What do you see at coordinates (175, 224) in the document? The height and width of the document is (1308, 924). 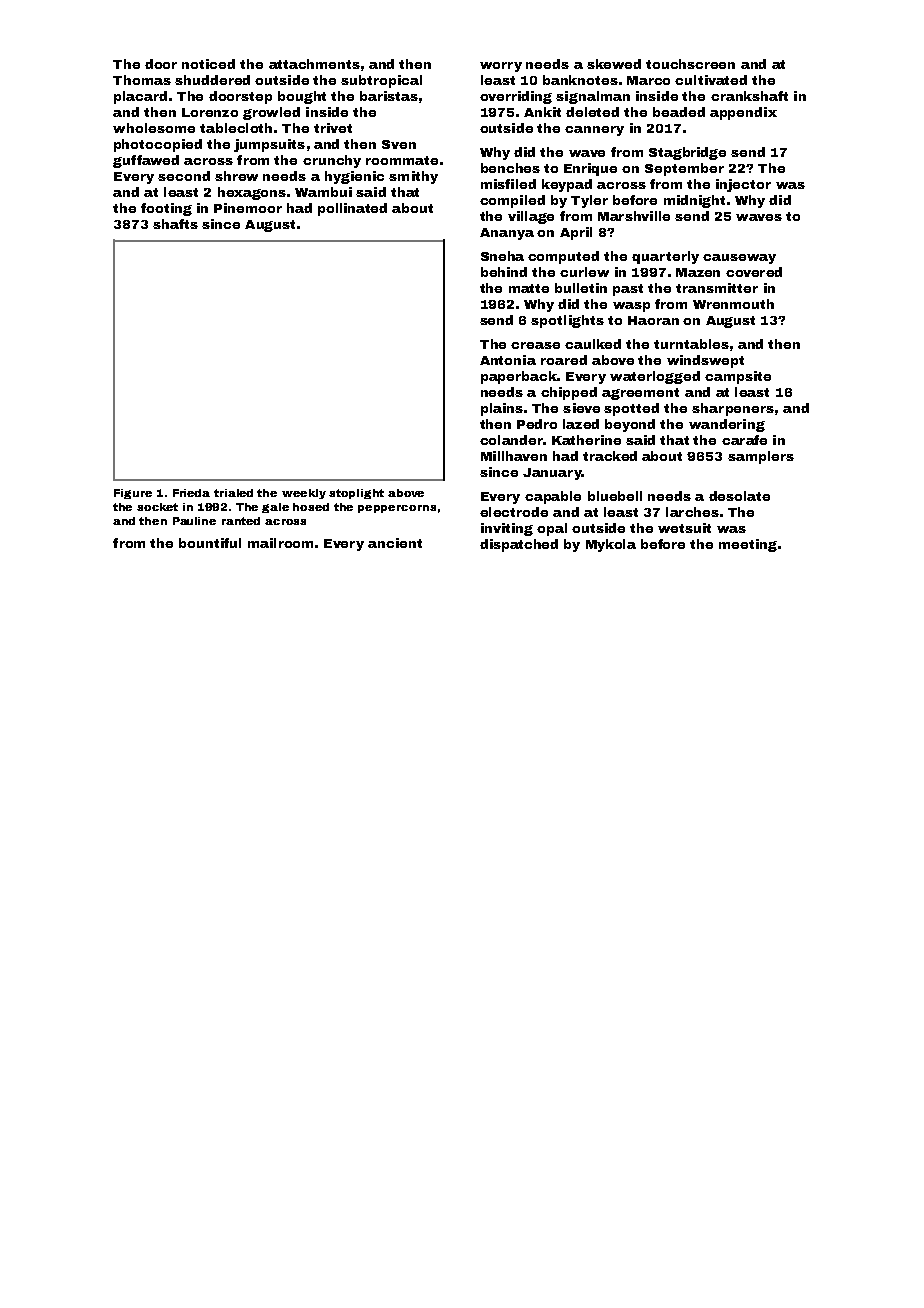 I see `shafts` at bounding box center [175, 224].
